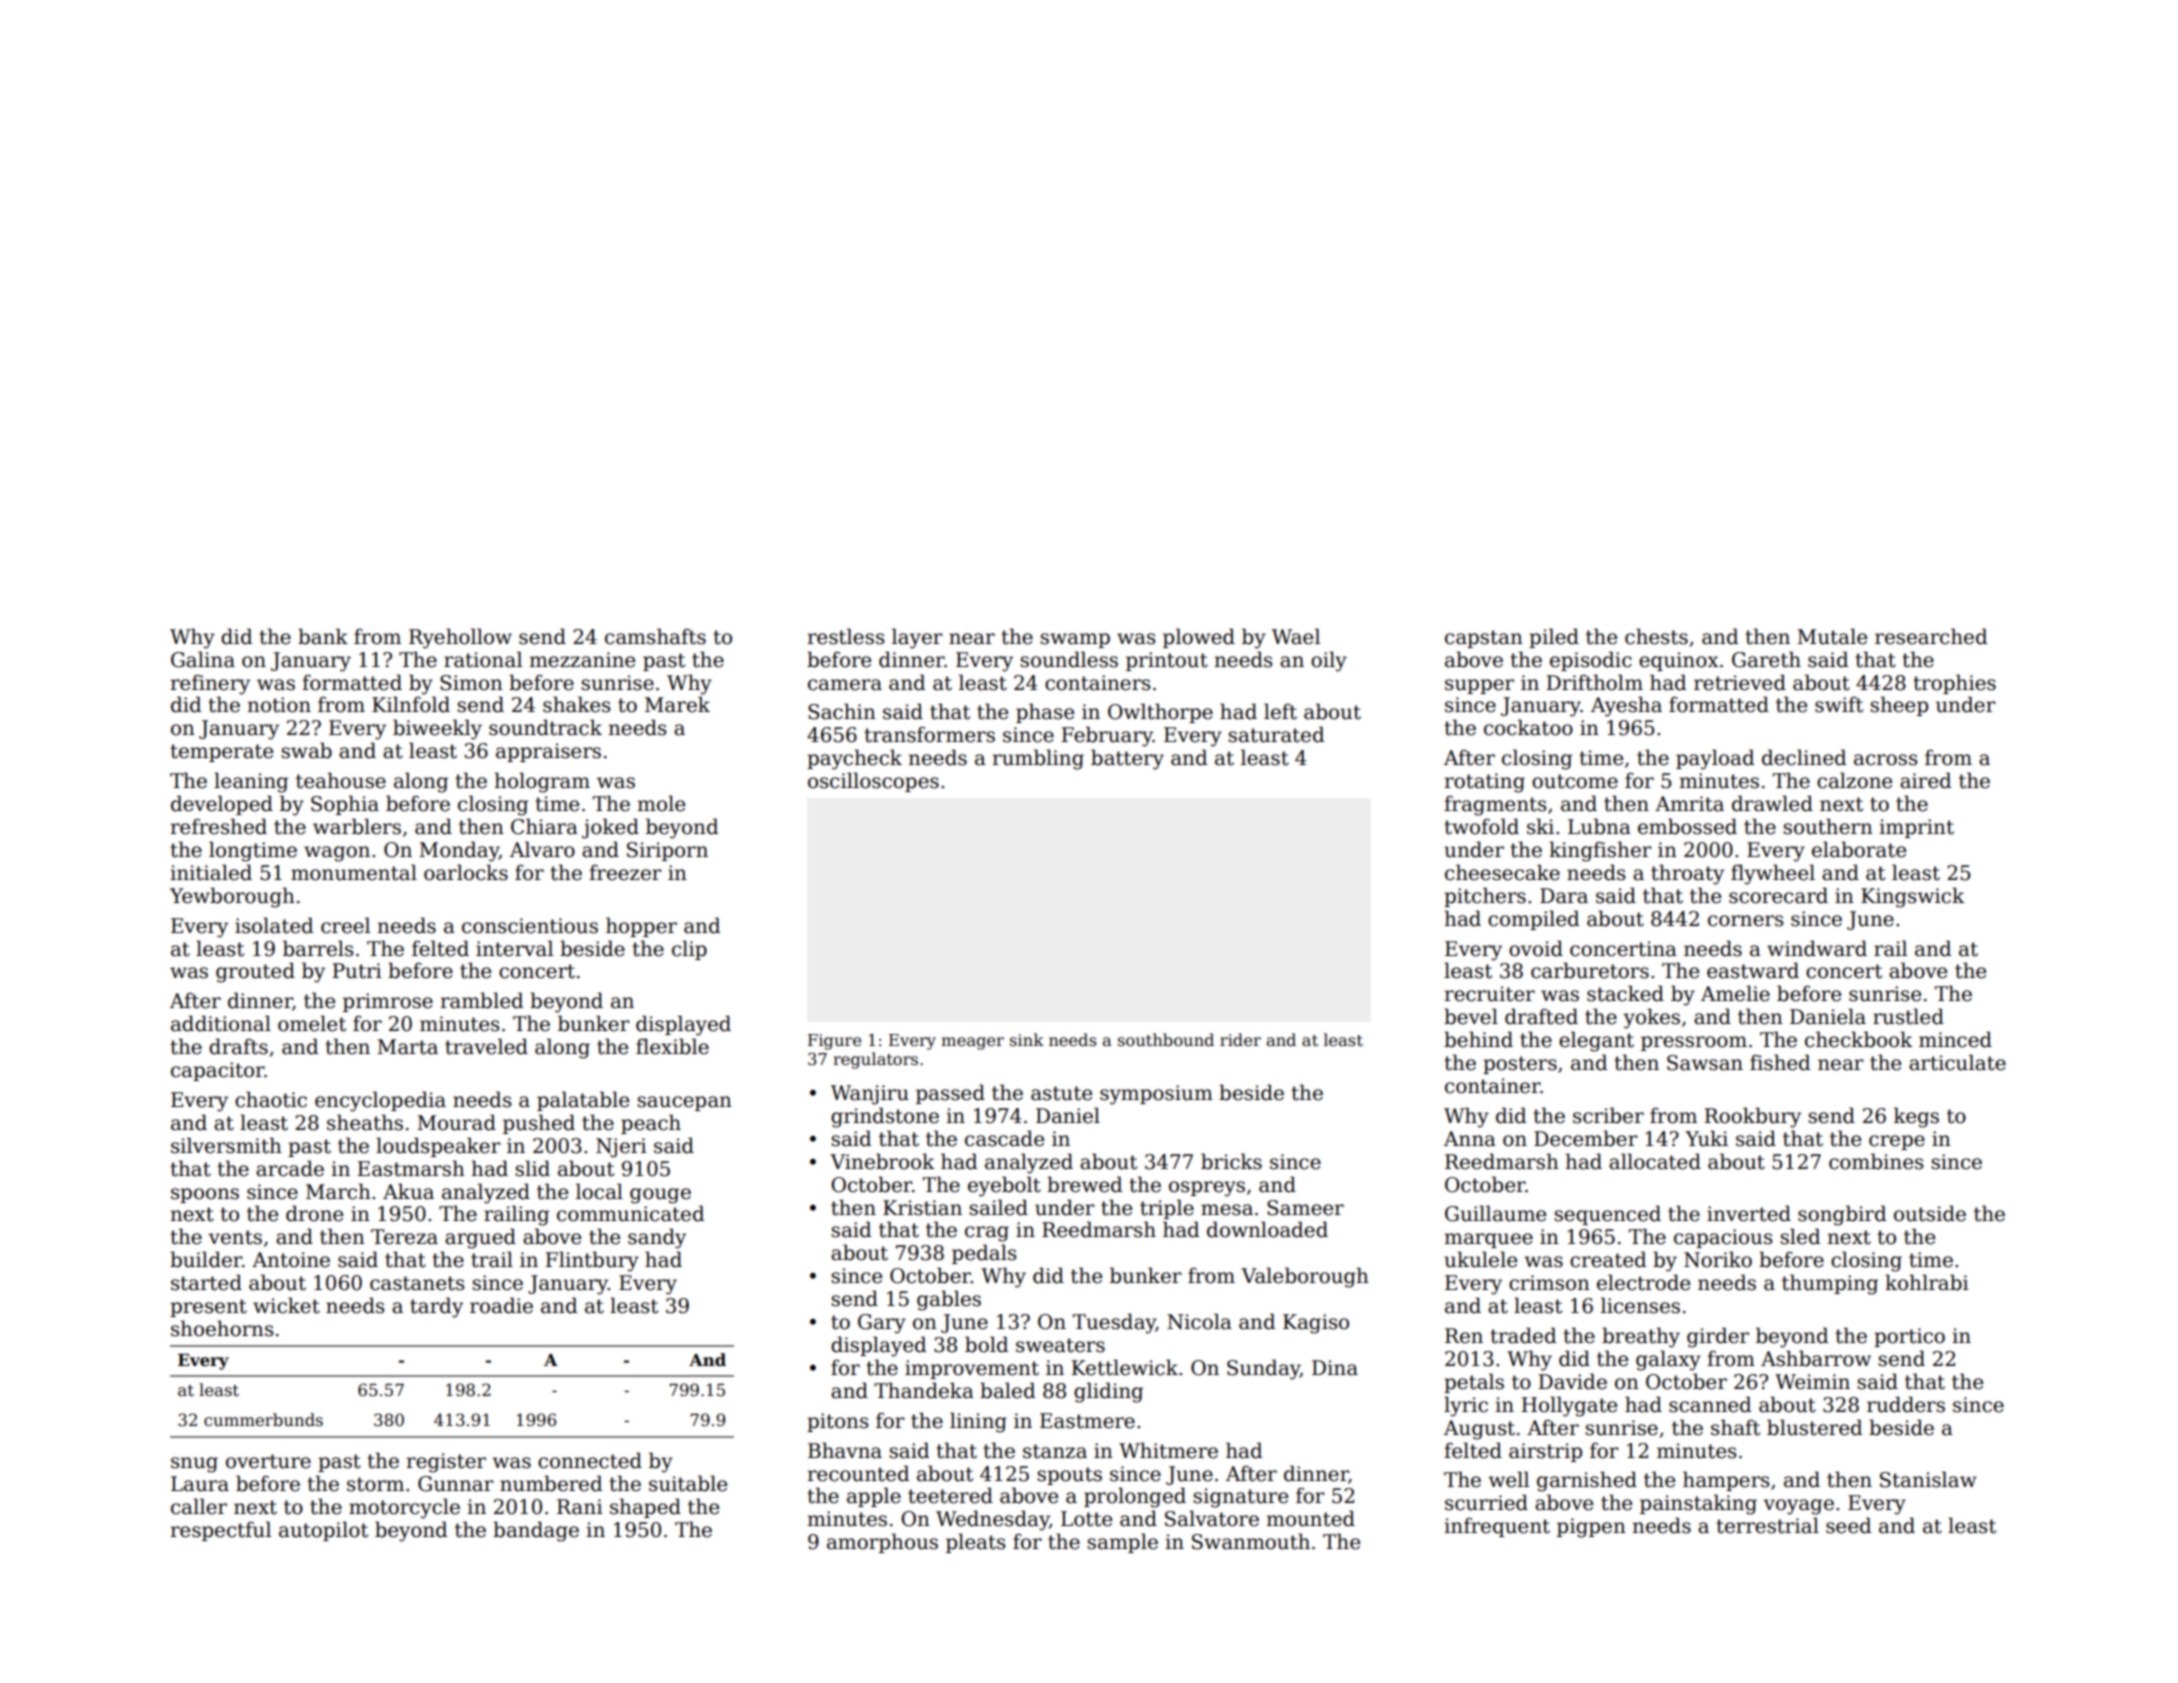  I want to click on developed, so click(222, 805).
